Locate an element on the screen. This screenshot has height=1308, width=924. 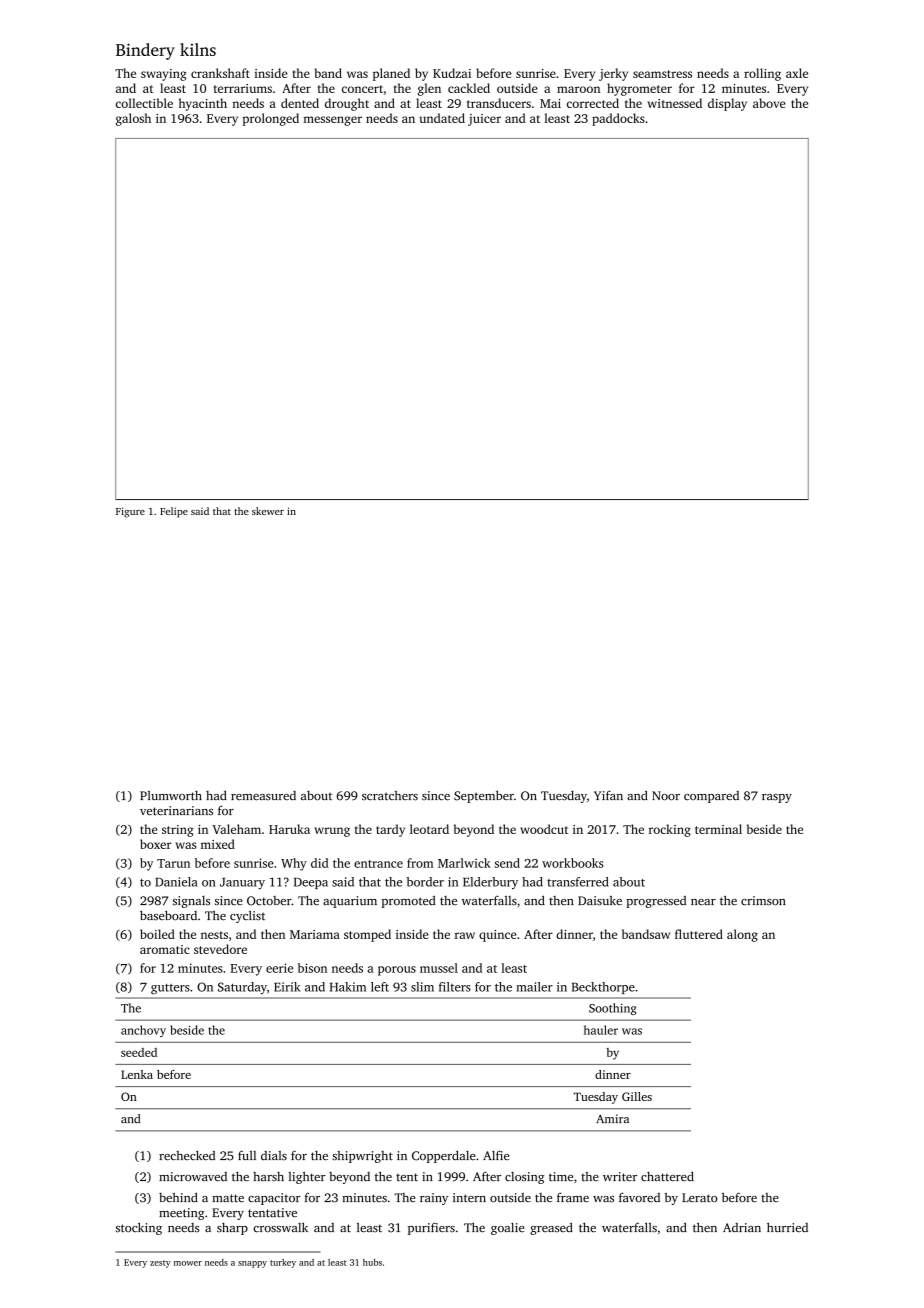
crimson is located at coordinates (763, 901).
